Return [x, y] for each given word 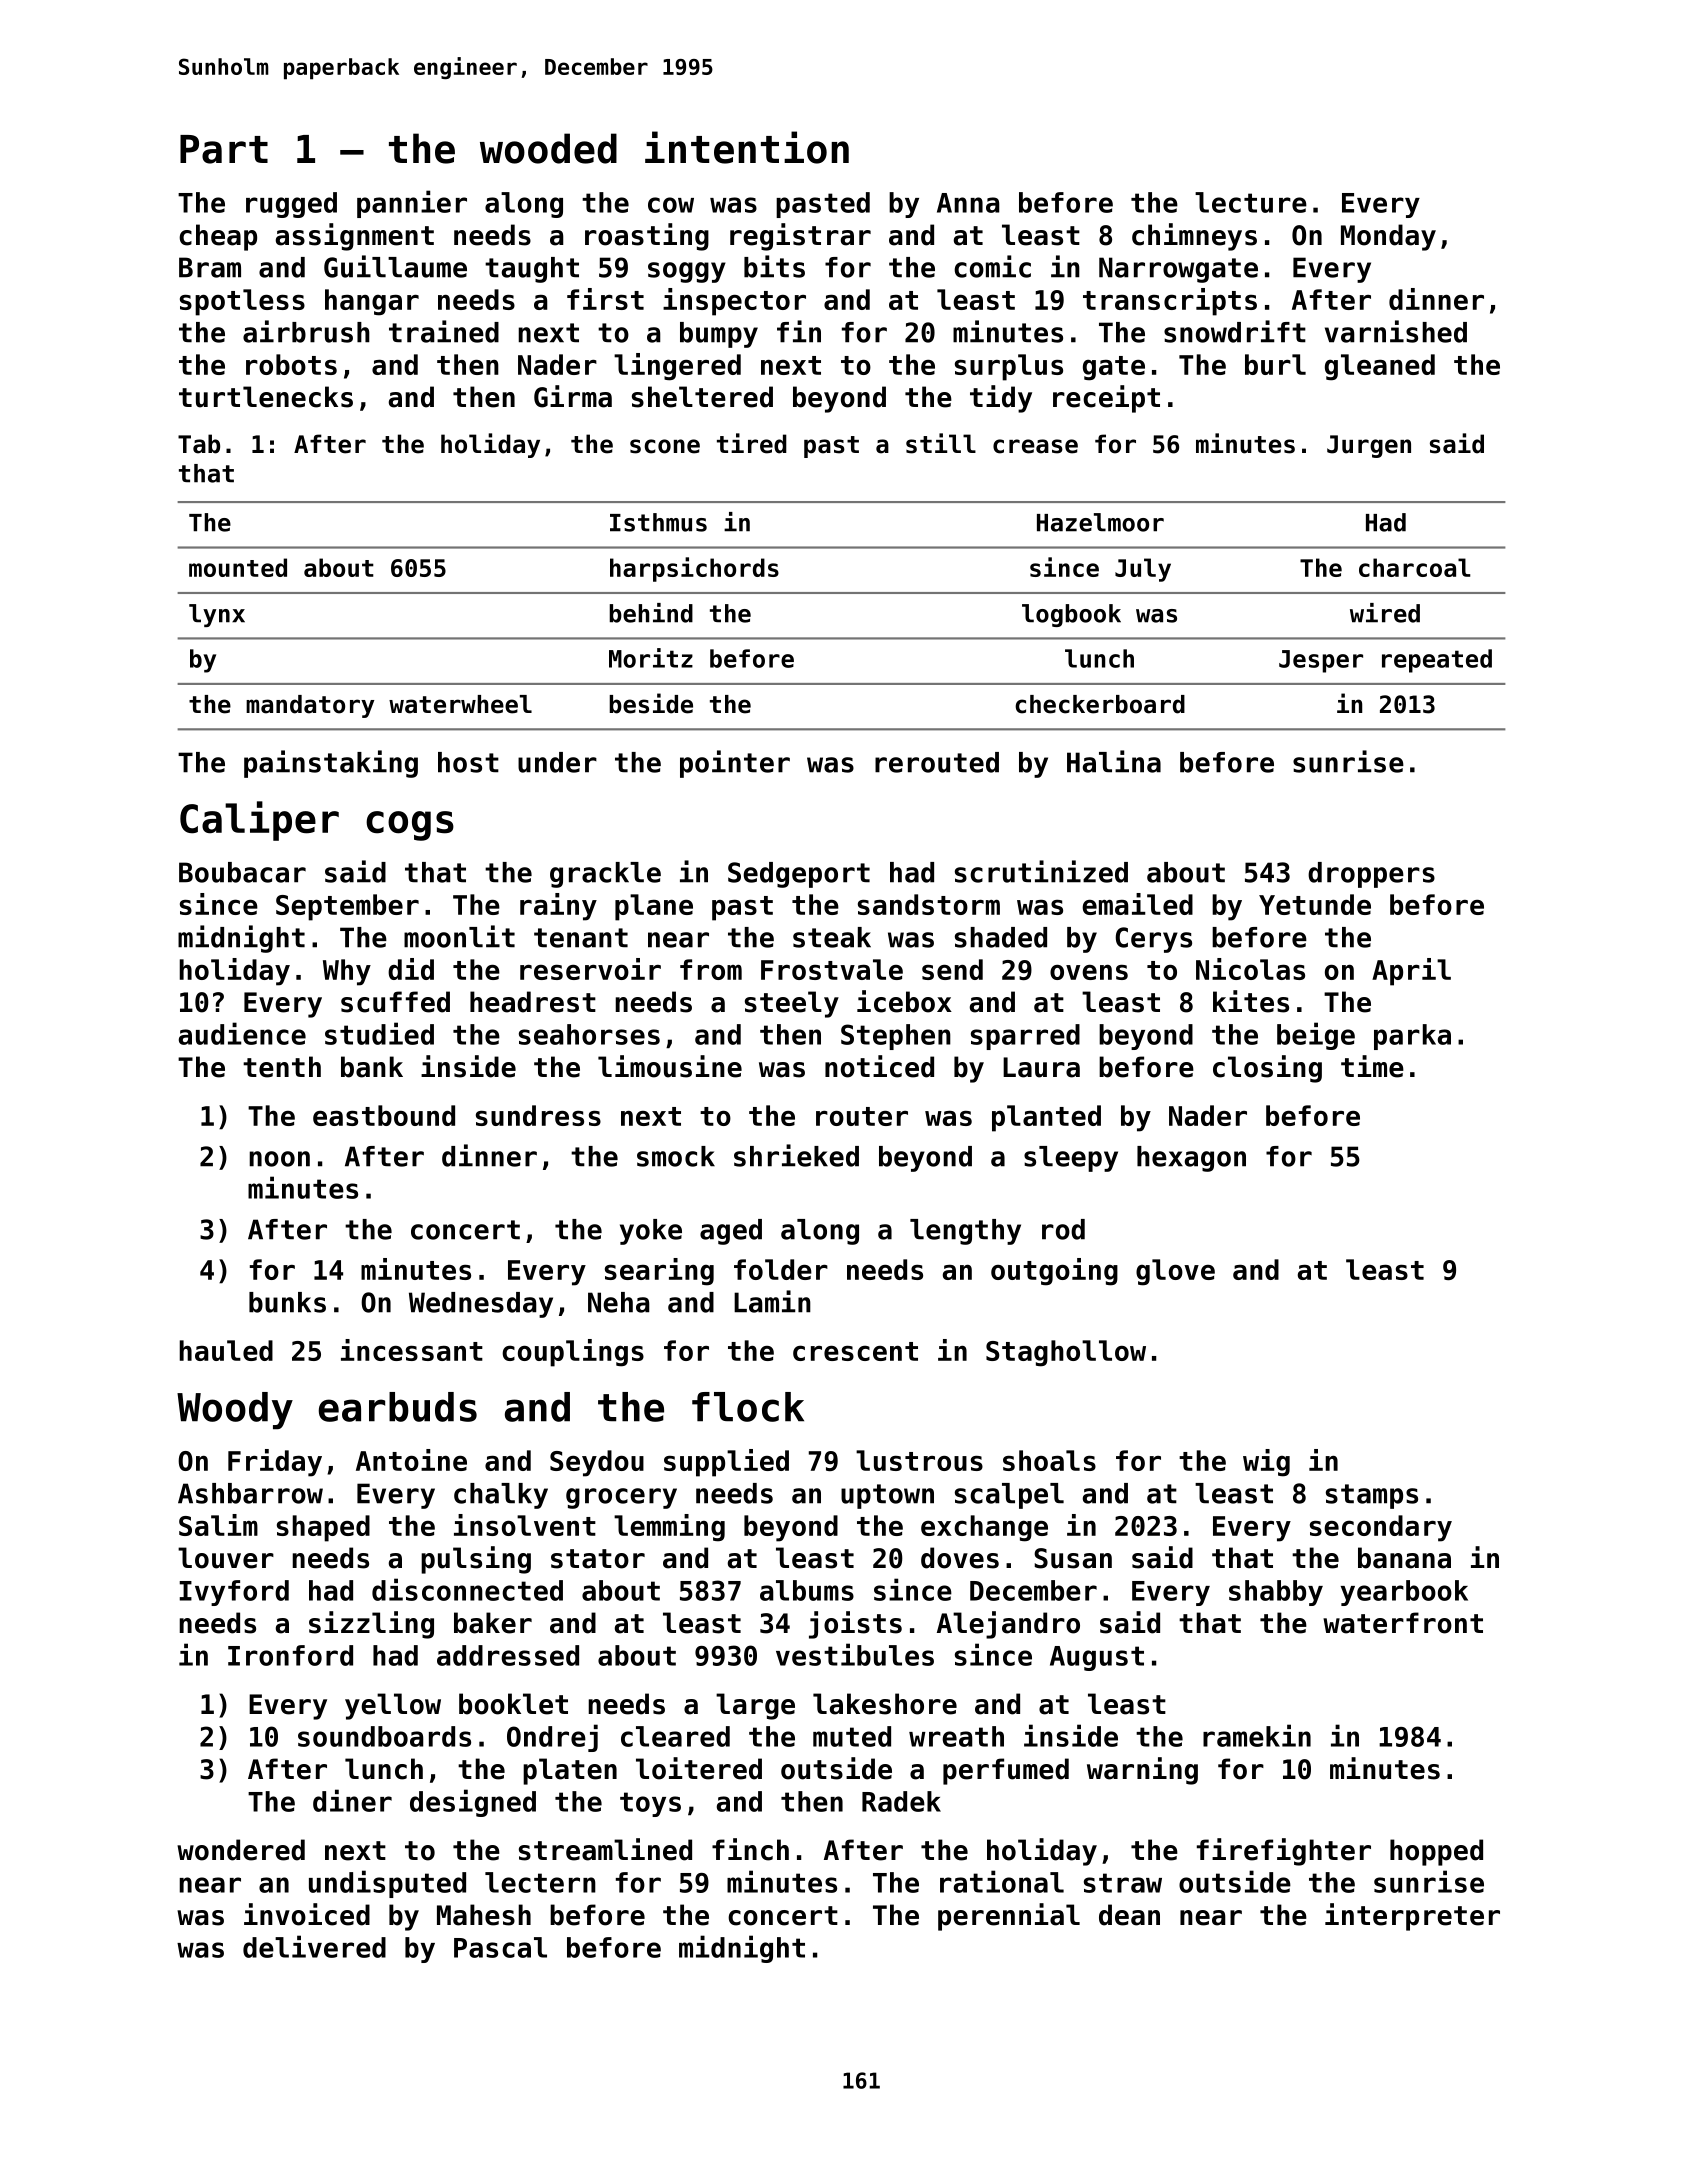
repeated [1437, 661]
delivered [314, 1946]
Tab [199, 444]
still [941, 443]
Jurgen [1369, 446]
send [952, 969]
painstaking [331, 764]
